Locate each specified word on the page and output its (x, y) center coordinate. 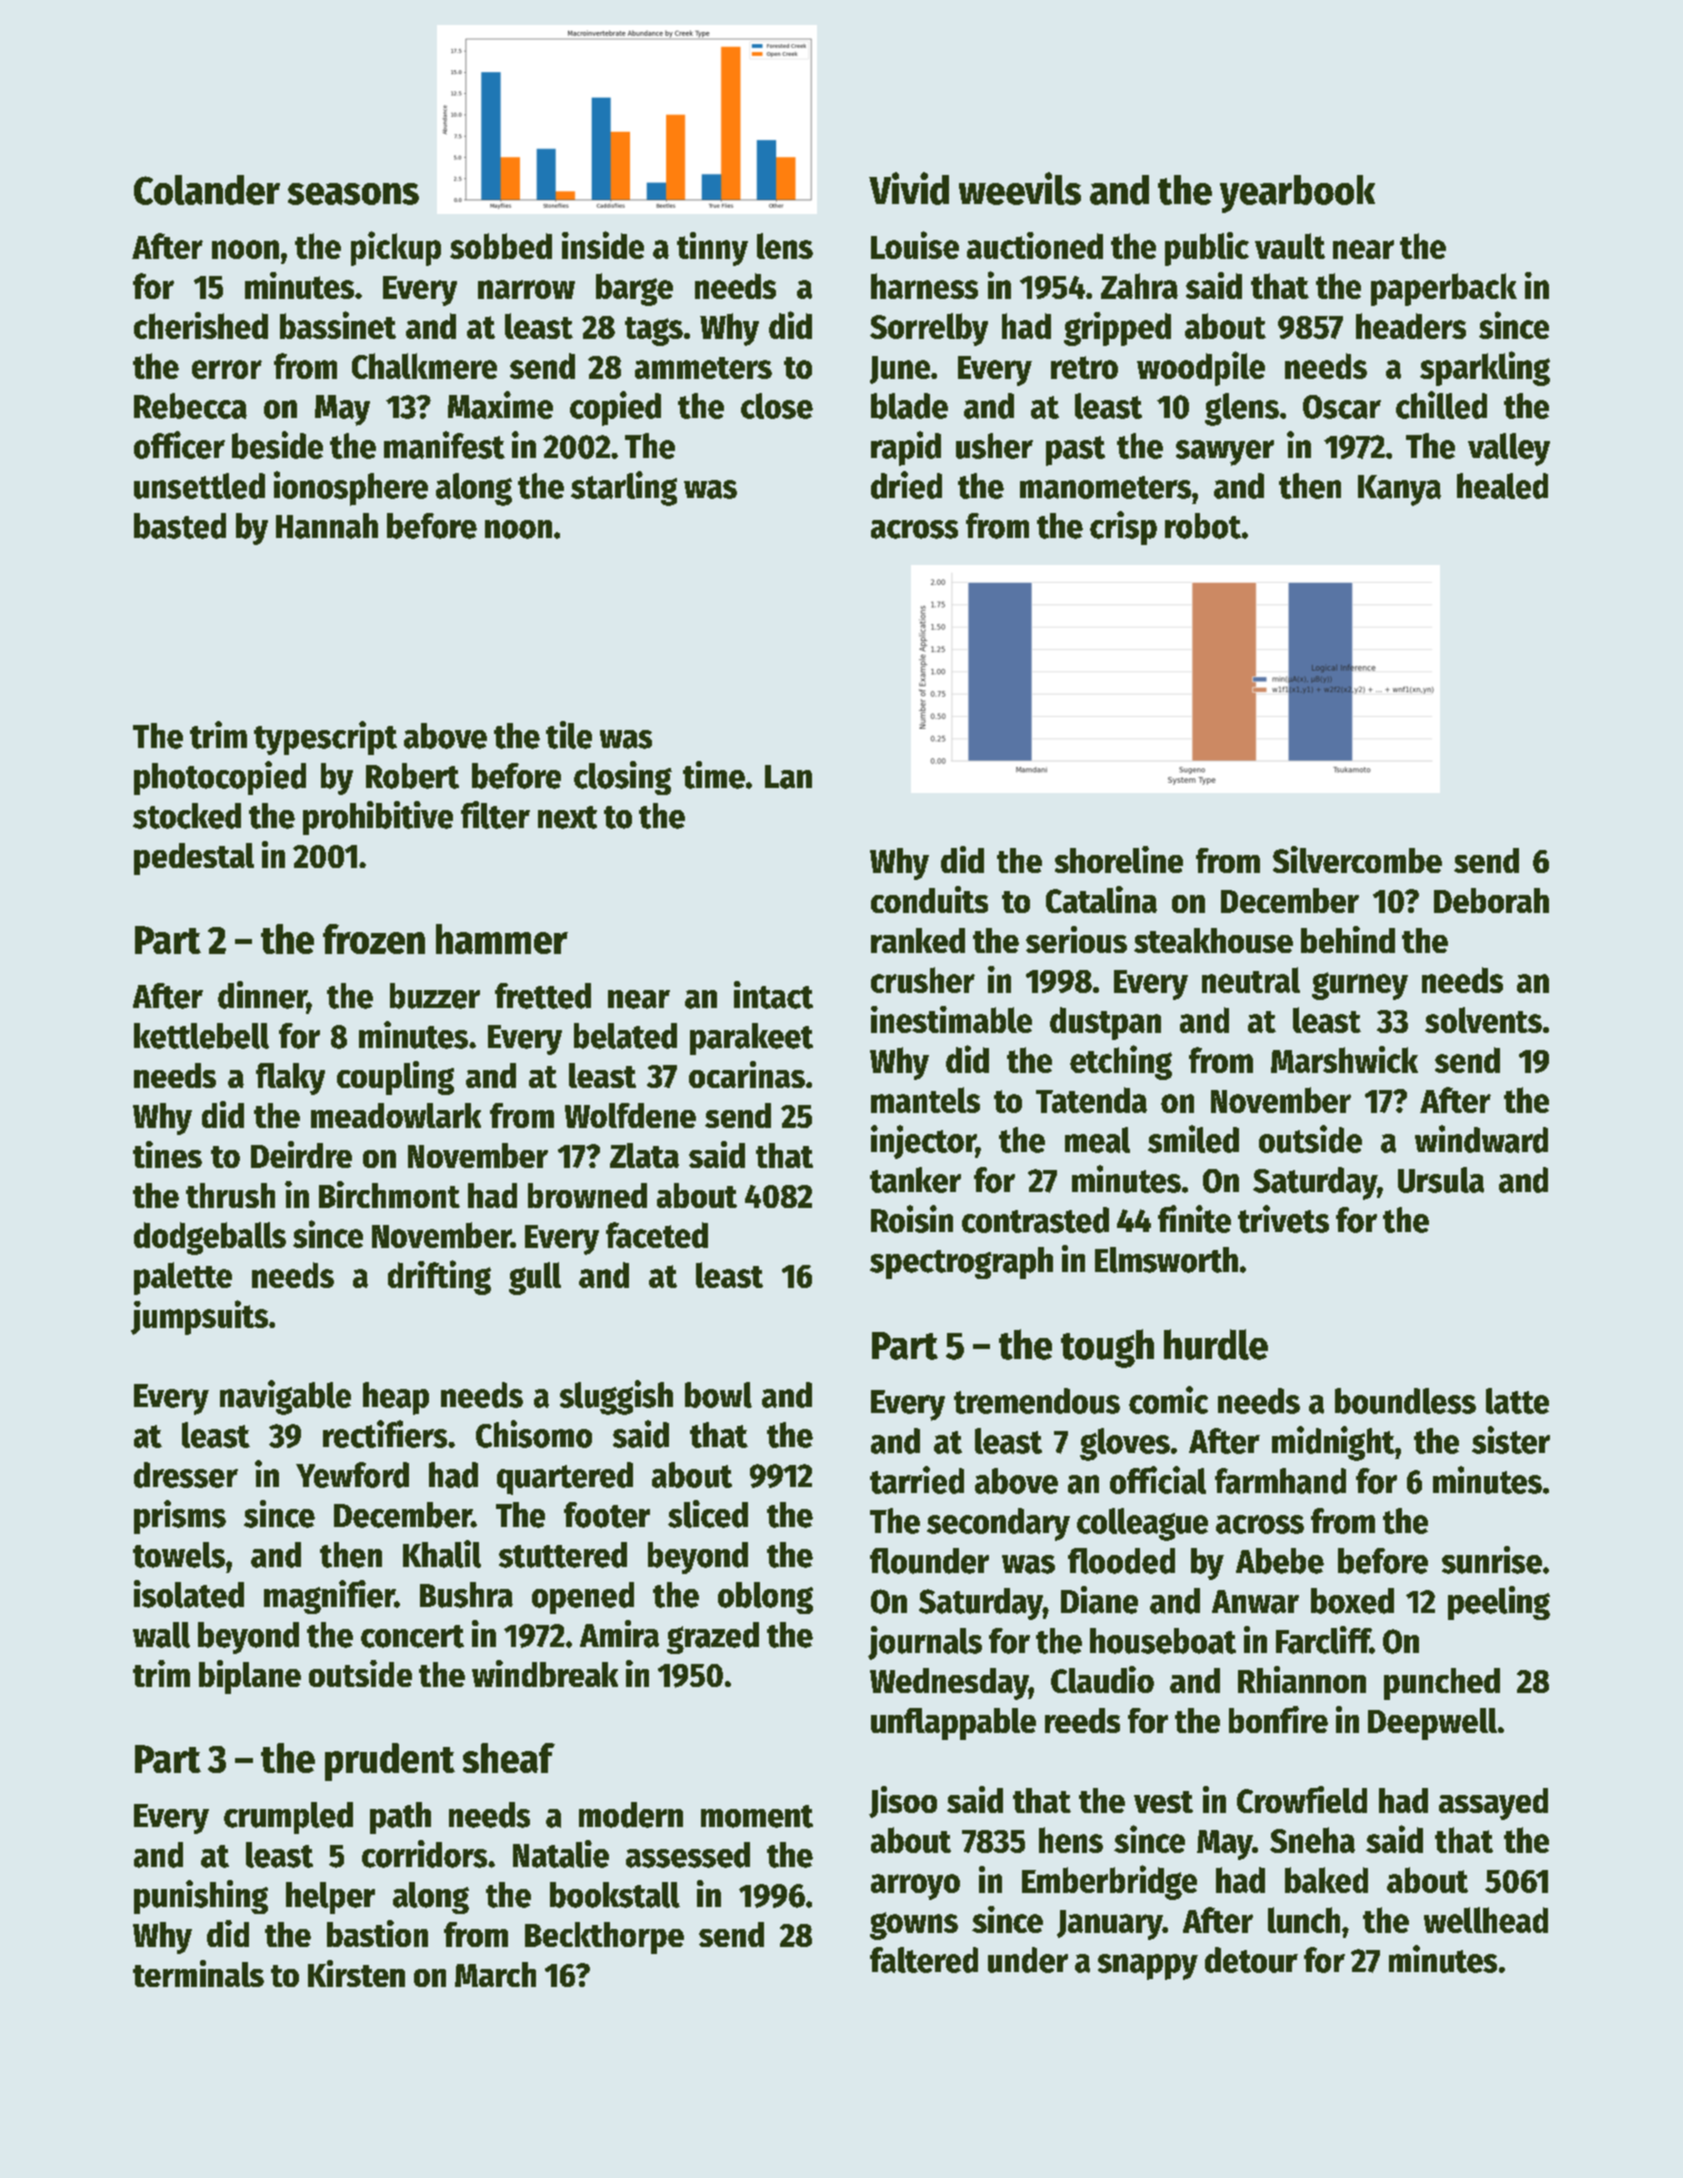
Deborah (1491, 900)
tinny (712, 249)
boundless (1405, 1401)
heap (396, 1398)
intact (773, 995)
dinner (262, 995)
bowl (718, 1395)
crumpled (288, 1818)
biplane (250, 1677)
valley (1509, 449)
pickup (396, 248)
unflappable (953, 1724)
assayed (1493, 1804)
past (1075, 451)
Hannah (327, 526)
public (1207, 249)
